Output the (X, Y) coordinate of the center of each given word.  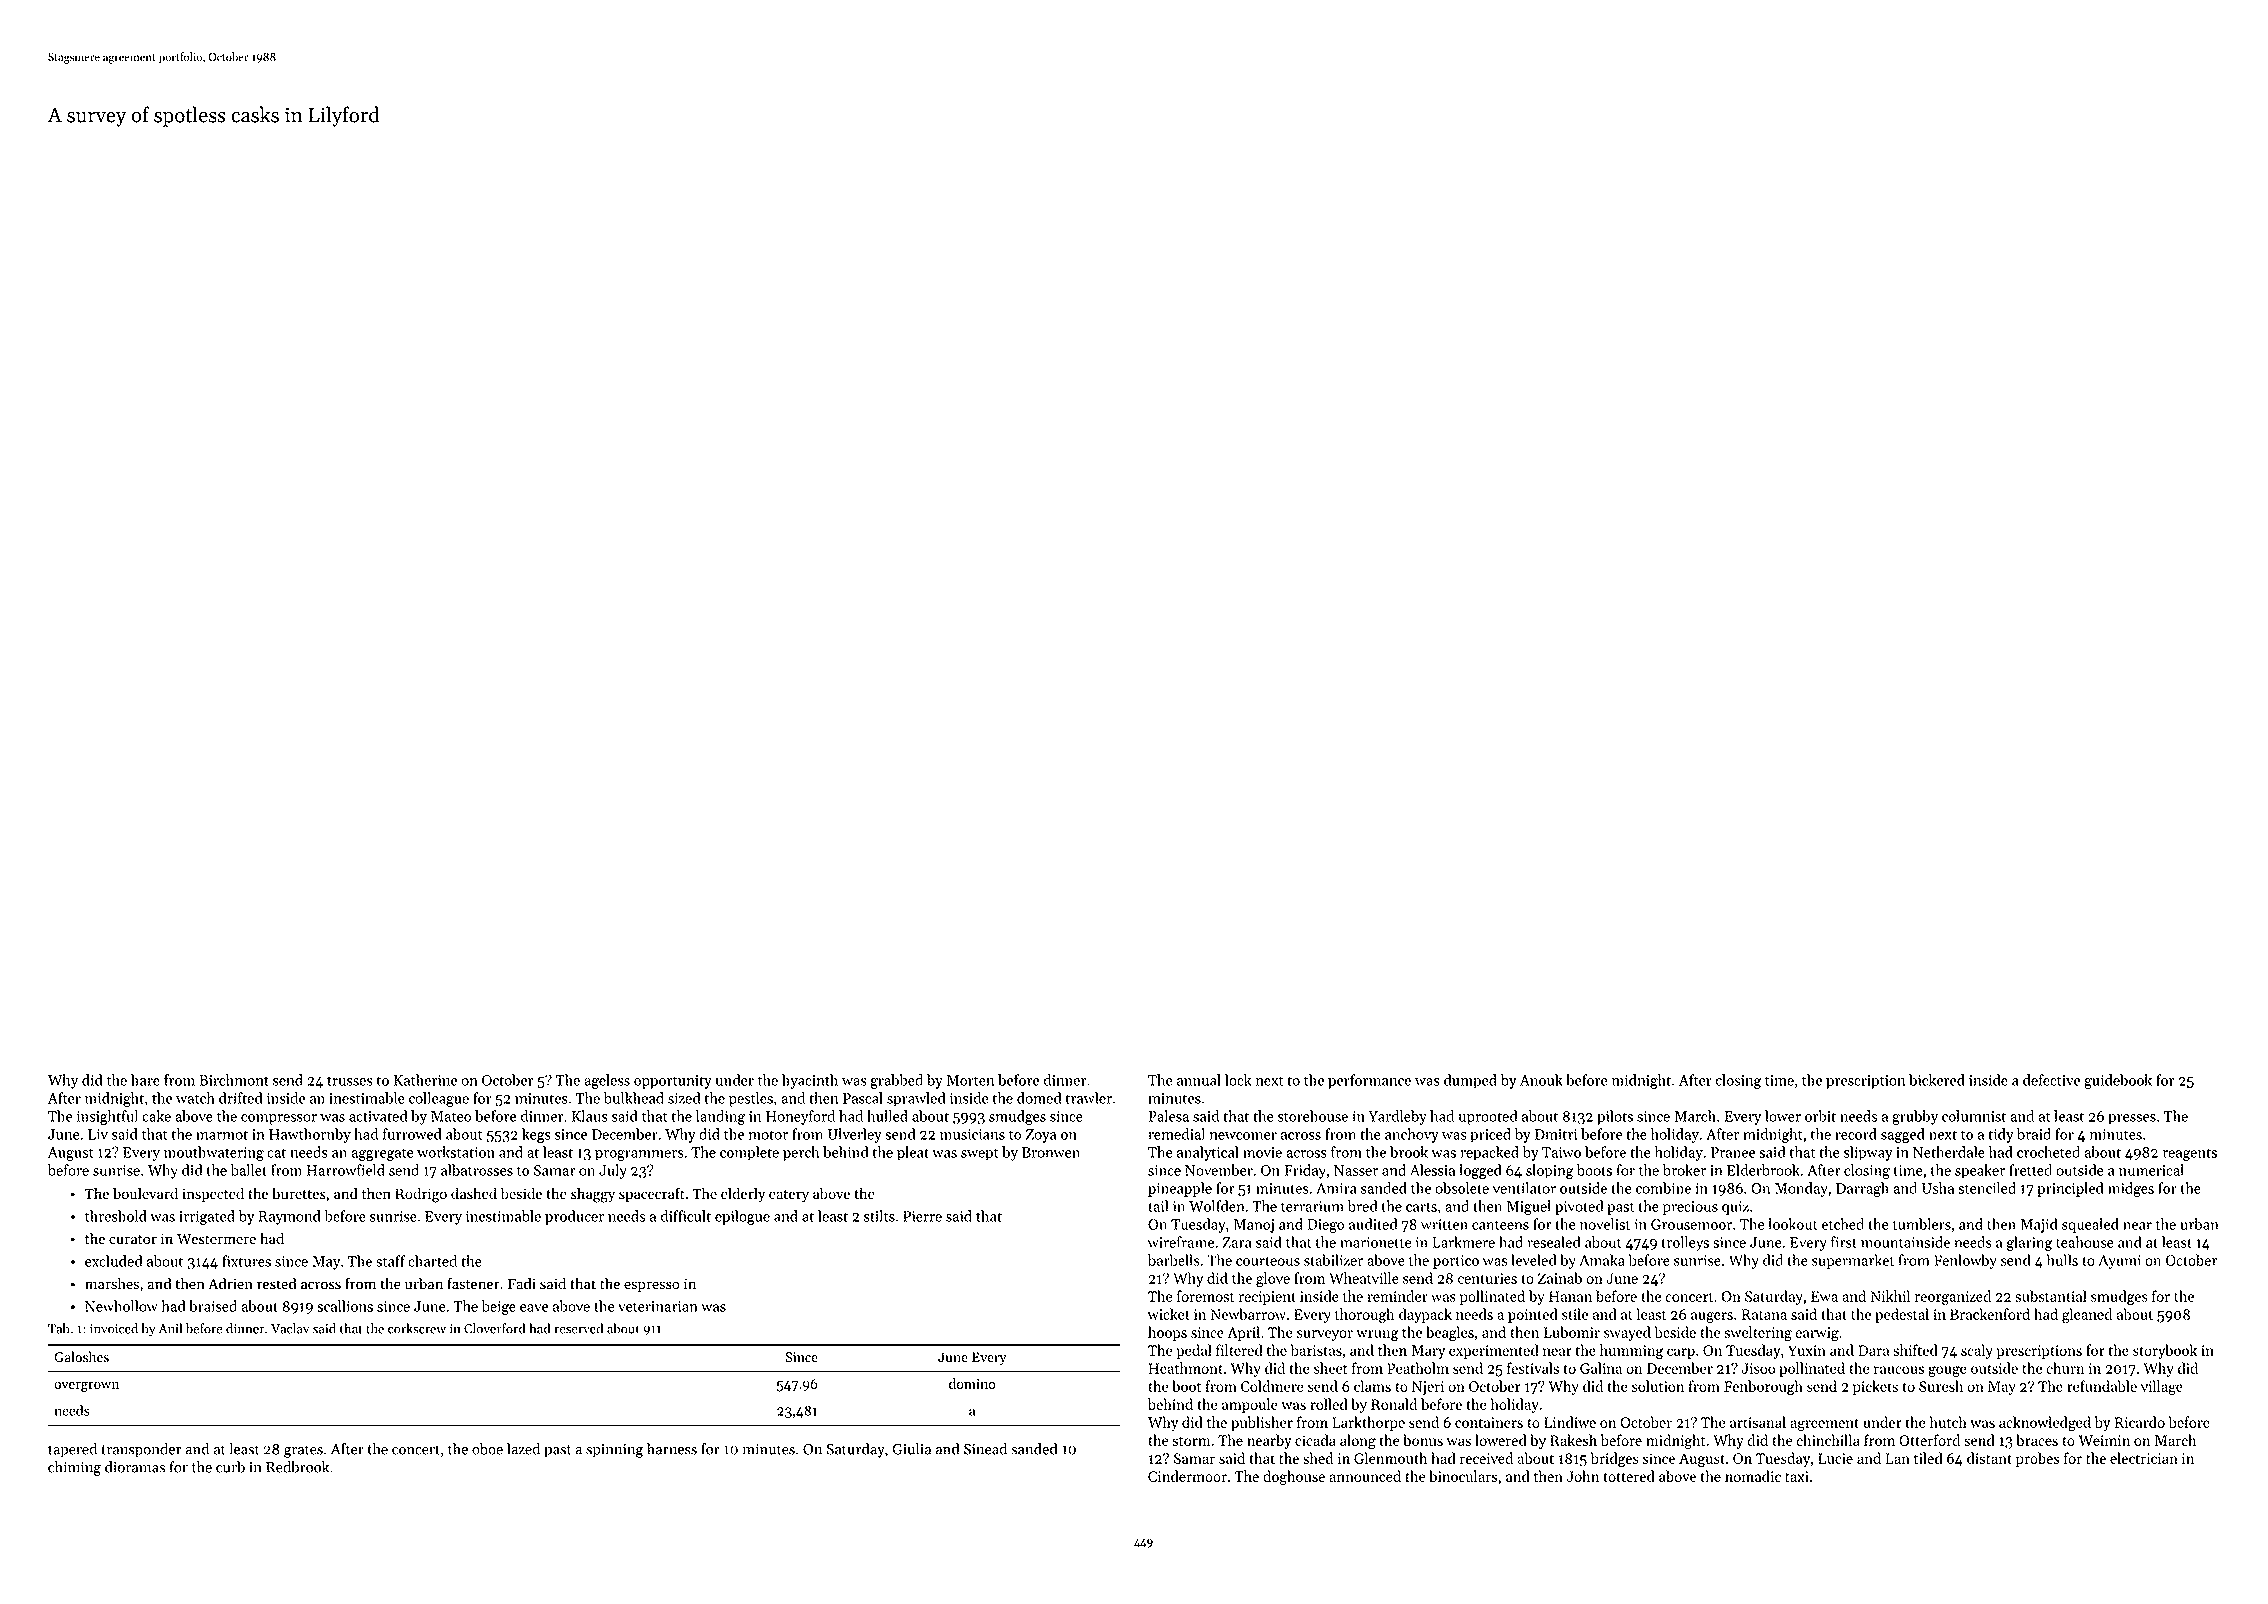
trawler (1088, 1098)
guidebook (2118, 1081)
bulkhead (634, 1098)
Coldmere (1272, 1386)
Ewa (1824, 1296)
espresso (652, 1286)
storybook (2165, 1351)
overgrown (86, 1387)
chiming (74, 1468)
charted (432, 1261)
